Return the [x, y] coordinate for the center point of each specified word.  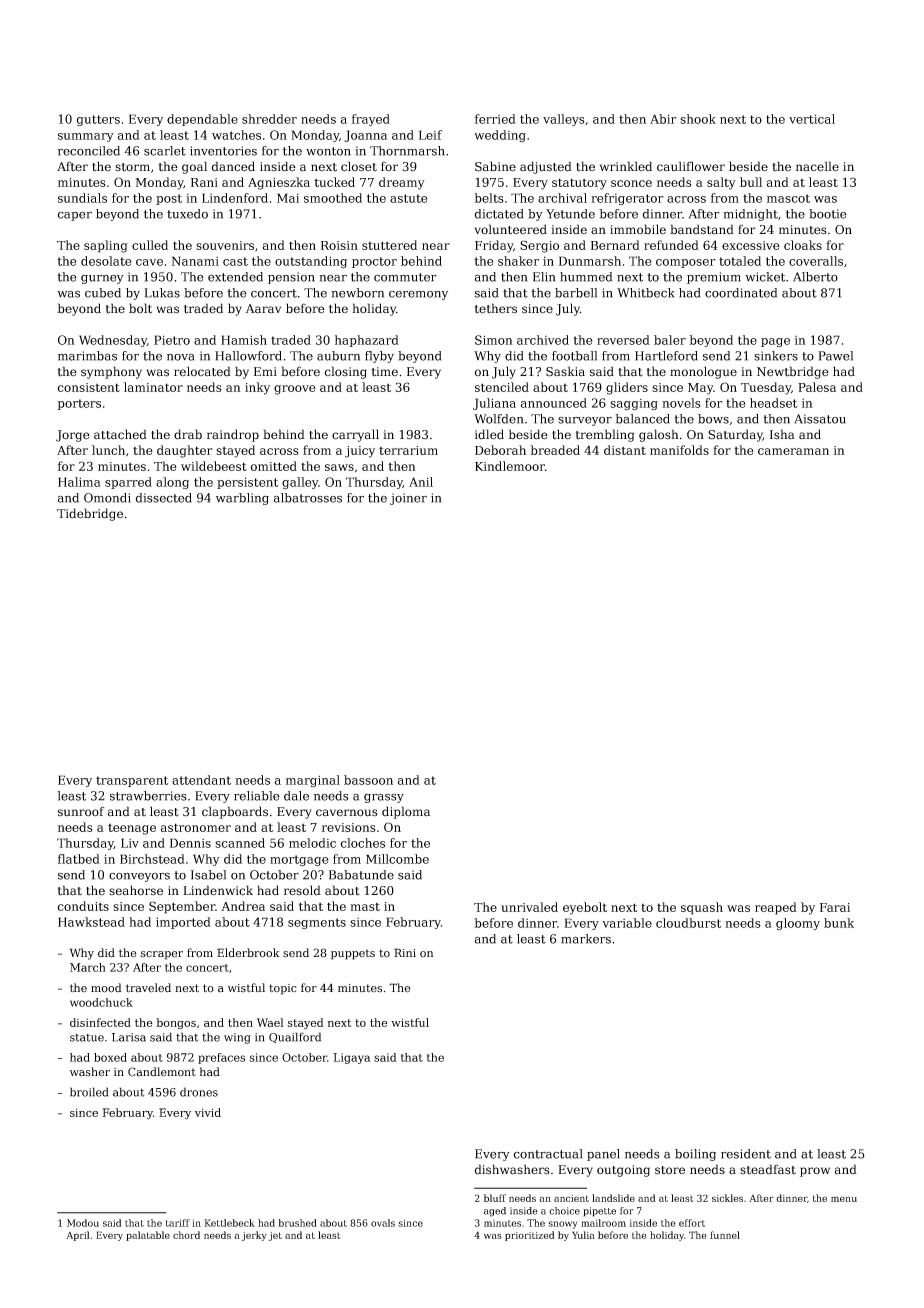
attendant [201, 780]
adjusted [546, 167]
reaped [776, 908]
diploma [406, 812]
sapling [106, 246]
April [78, 1236]
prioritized [530, 1236]
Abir [663, 119]
